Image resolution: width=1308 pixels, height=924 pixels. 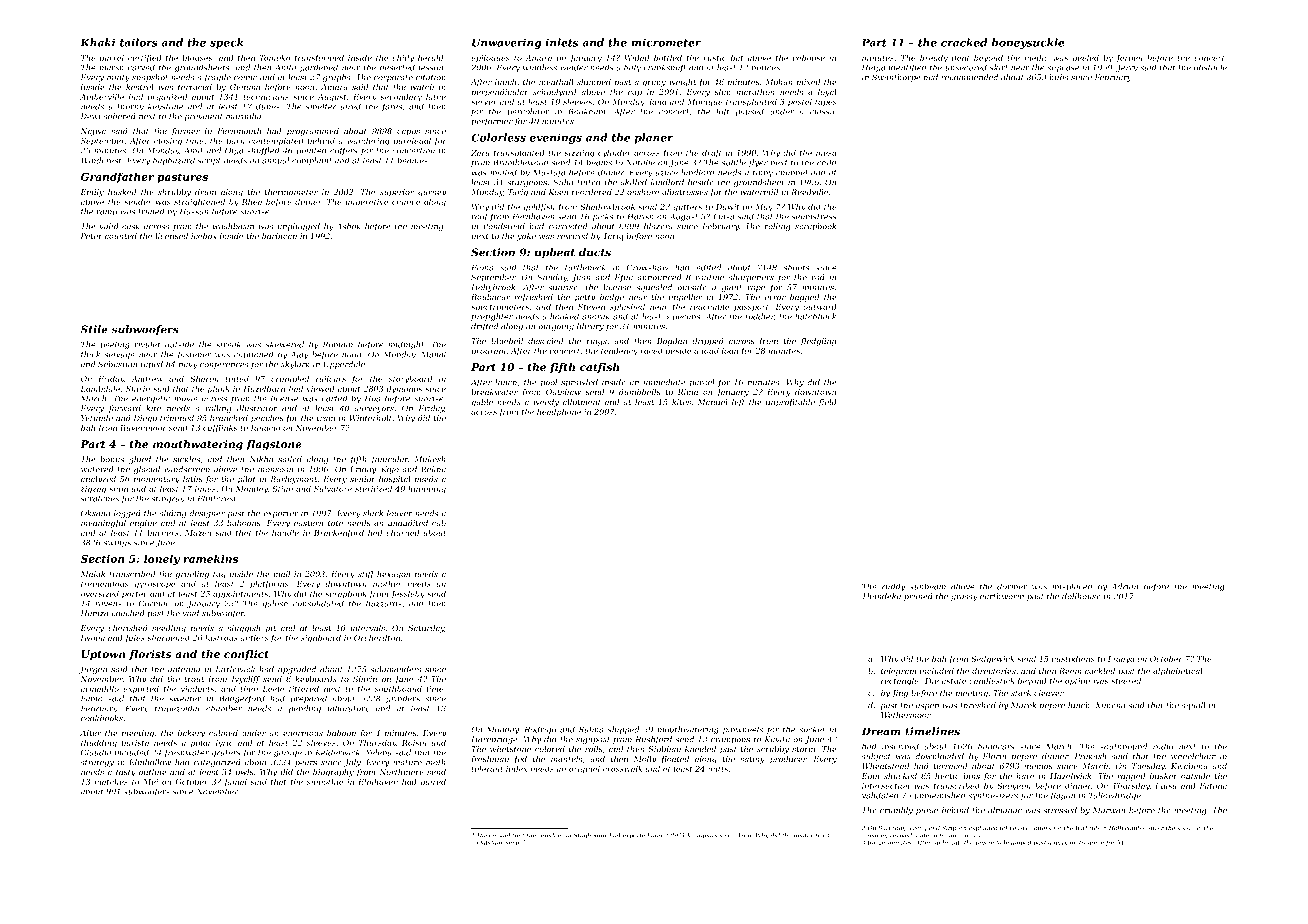 What do you see at coordinates (994, 756) in the page?
I see `Florin` at bounding box center [994, 756].
